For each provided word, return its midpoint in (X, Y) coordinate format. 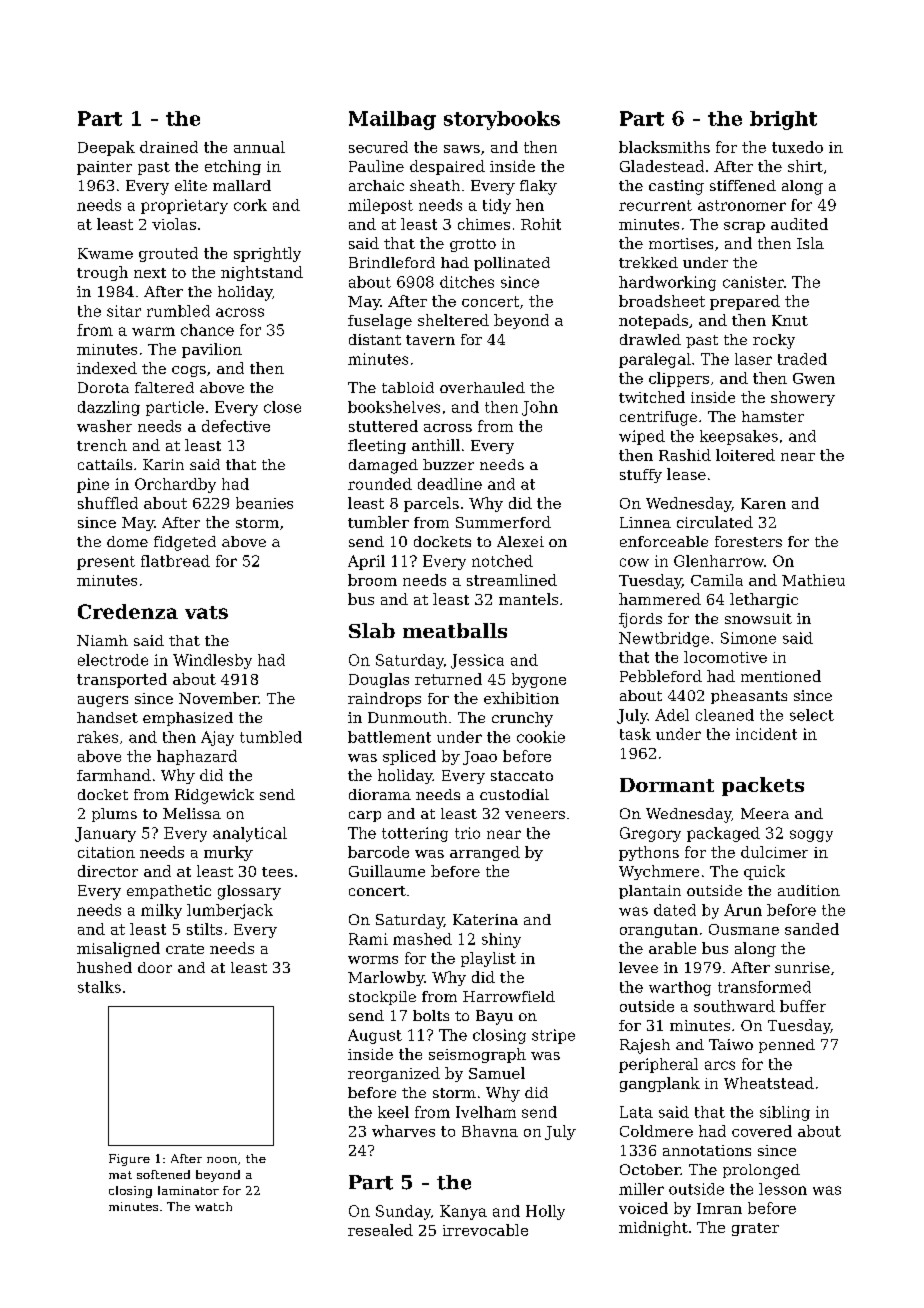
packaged (723, 834)
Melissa (192, 813)
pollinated (512, 264)
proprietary (184, 206)
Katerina (485, 919)
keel (393, 1112)
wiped (642, 437)
